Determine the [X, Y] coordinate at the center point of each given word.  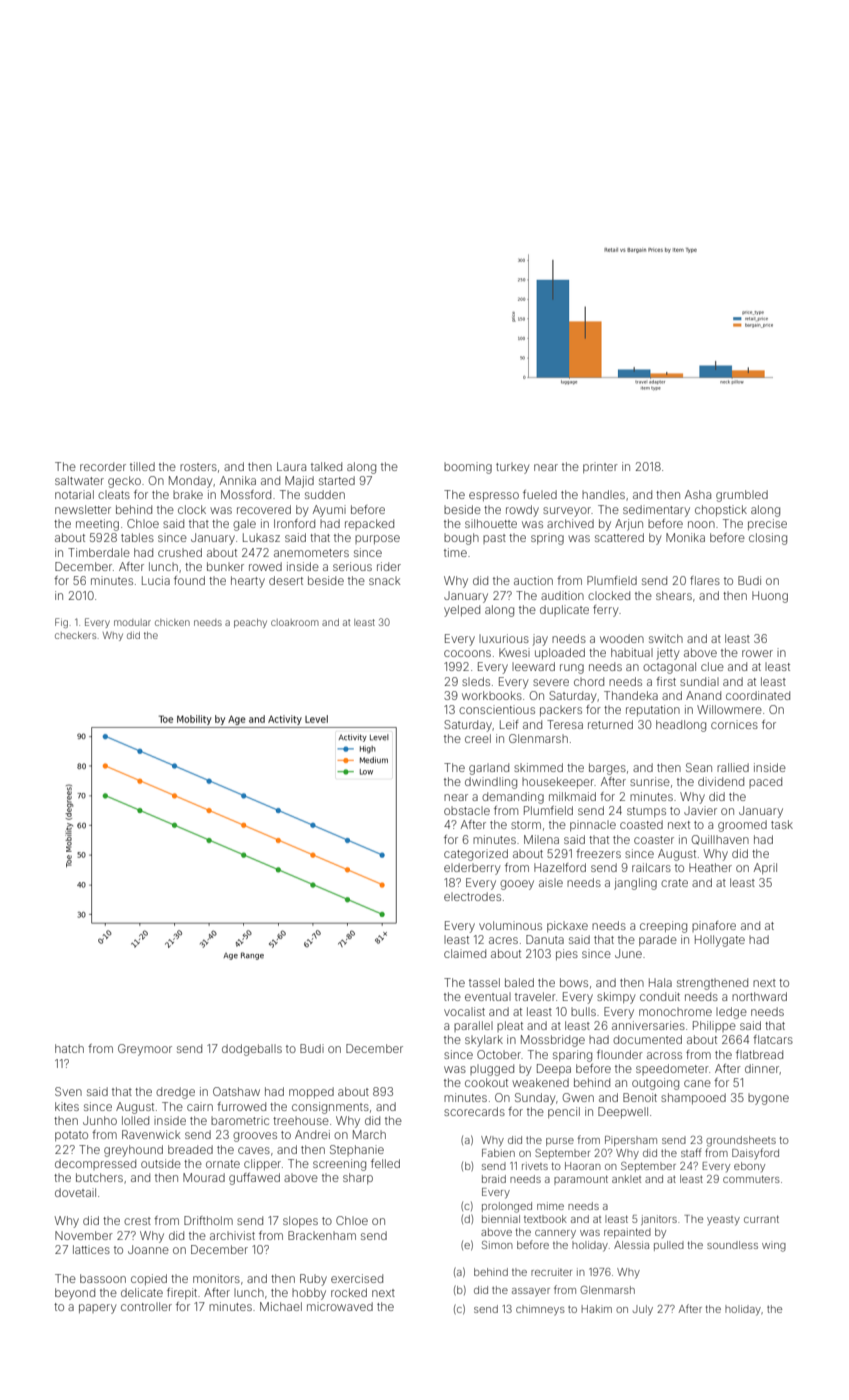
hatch [69, 1048]
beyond [75, 1294]
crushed [180, 552]
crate [674, 883]
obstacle [467, 810]
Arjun [629, 525]
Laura [291, 466]
